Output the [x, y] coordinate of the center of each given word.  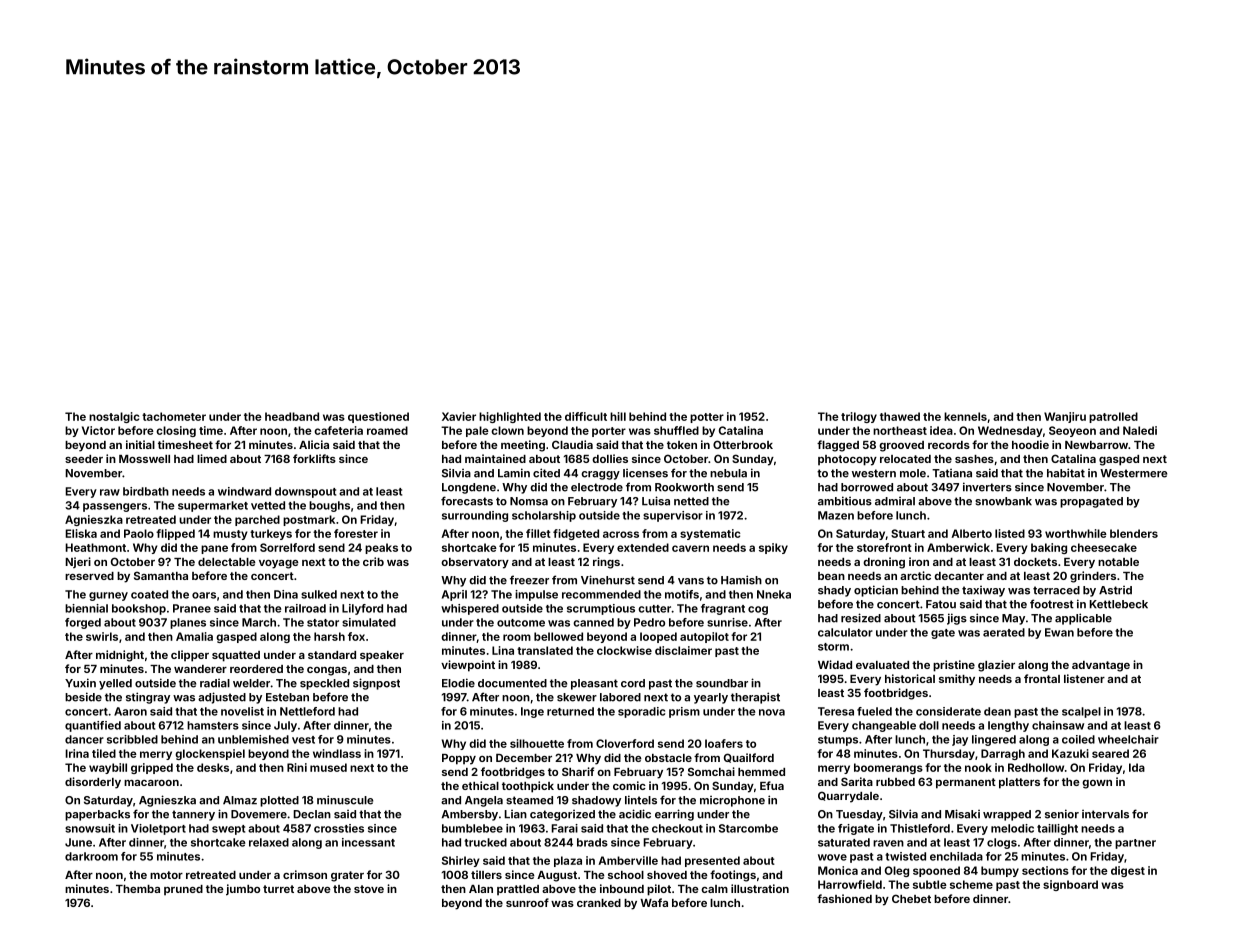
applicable [1083, 619]
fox [356, 636]
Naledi [1140, 430]
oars [204, 595]
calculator [845, 632]
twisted [905, 856]
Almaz [240, 800]
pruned [183, 890]
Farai [564, 828]
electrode [597, 487]
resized [861, 618]
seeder [84, 459]
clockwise [624, 650]
